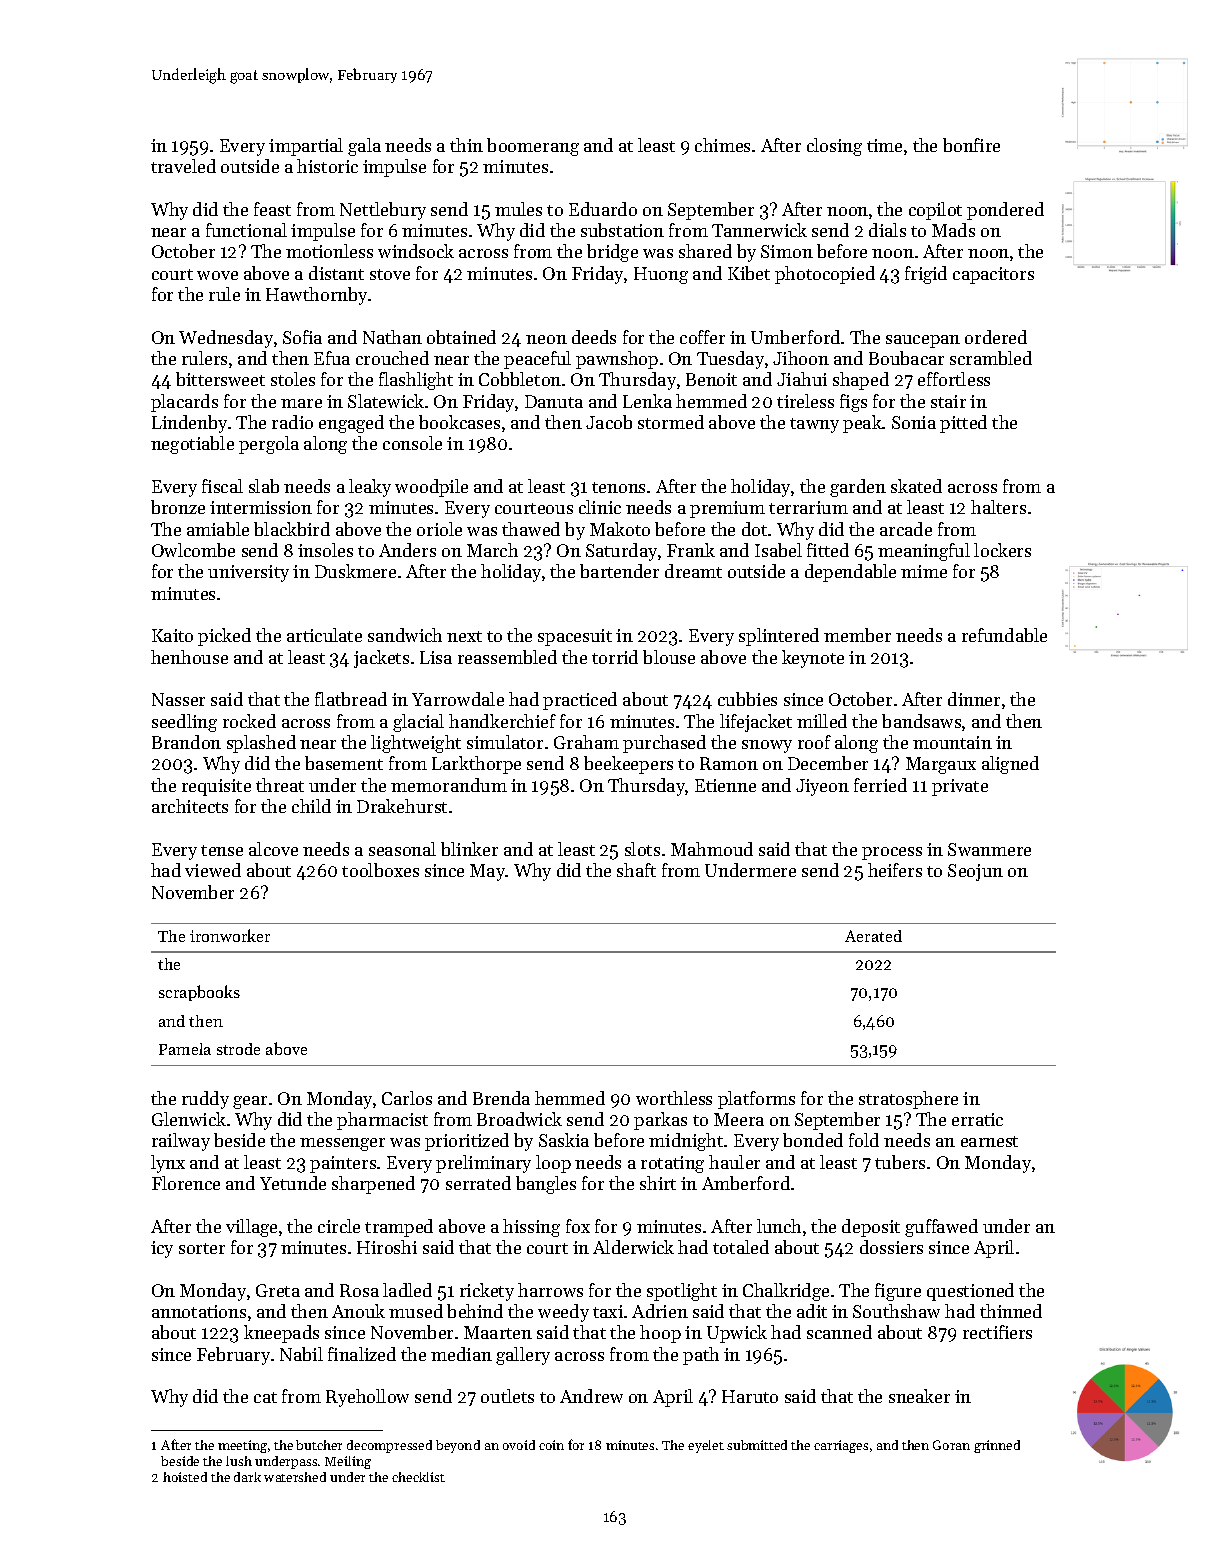  What do you see at coordinates (839, 1332) in the image?
I see `scanned` at bounding box center [839, 1332].
